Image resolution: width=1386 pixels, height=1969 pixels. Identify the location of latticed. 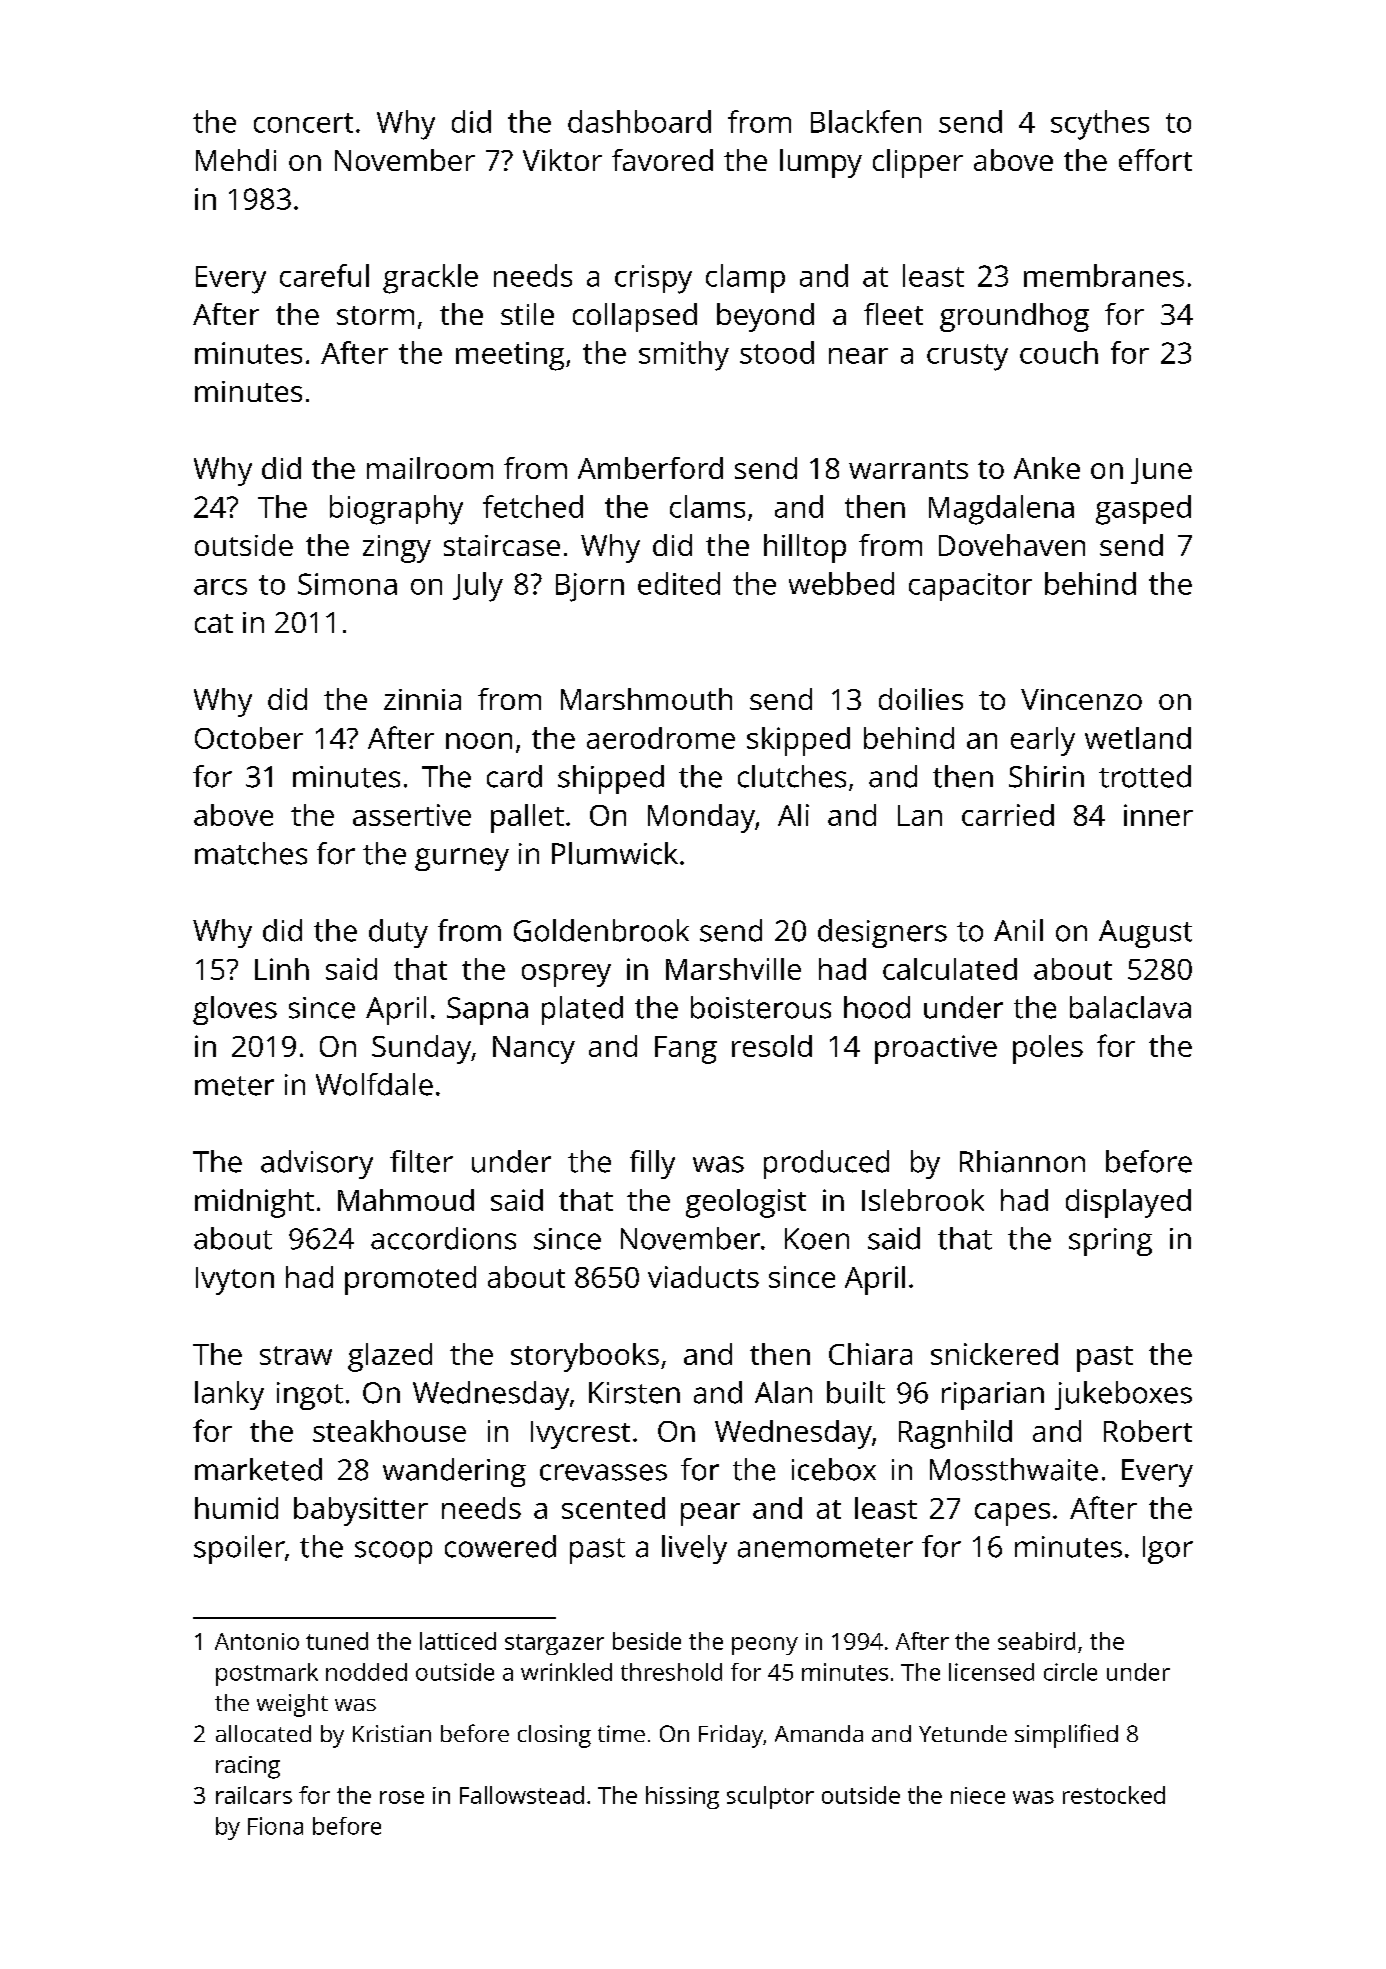
(458, 1641).
